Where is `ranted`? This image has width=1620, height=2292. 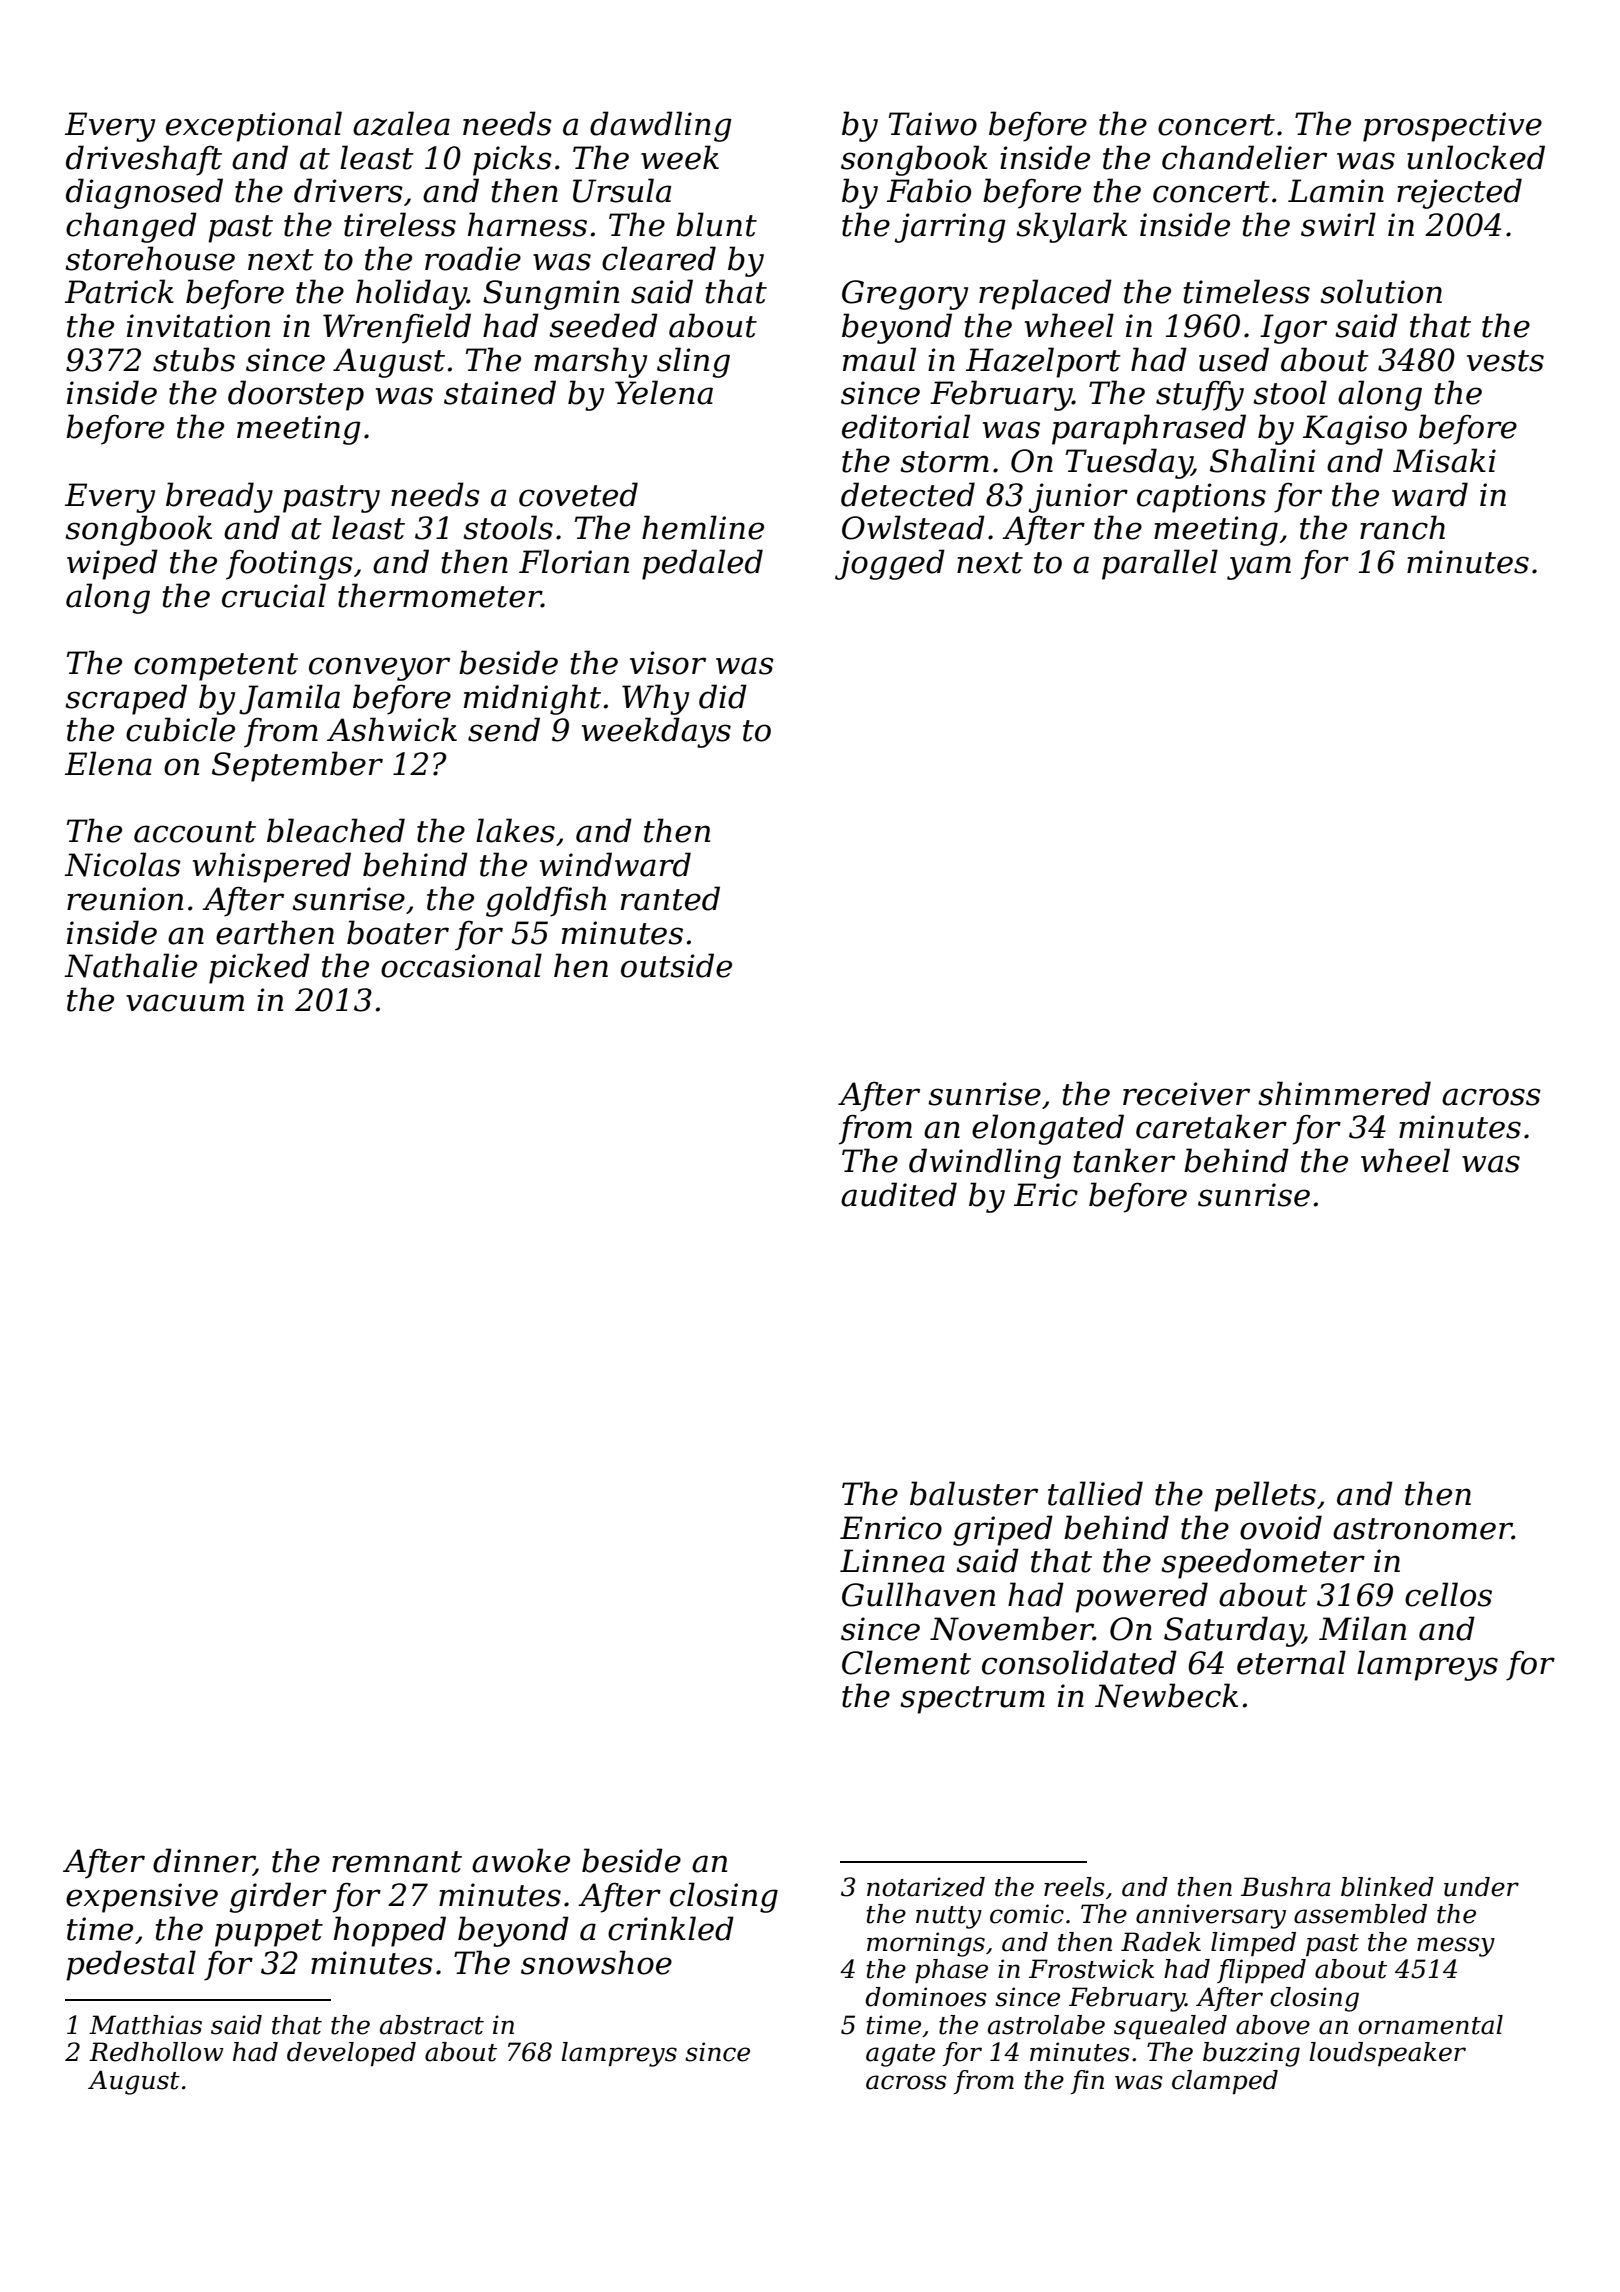 ranted is located at coordinates (670, 898).
